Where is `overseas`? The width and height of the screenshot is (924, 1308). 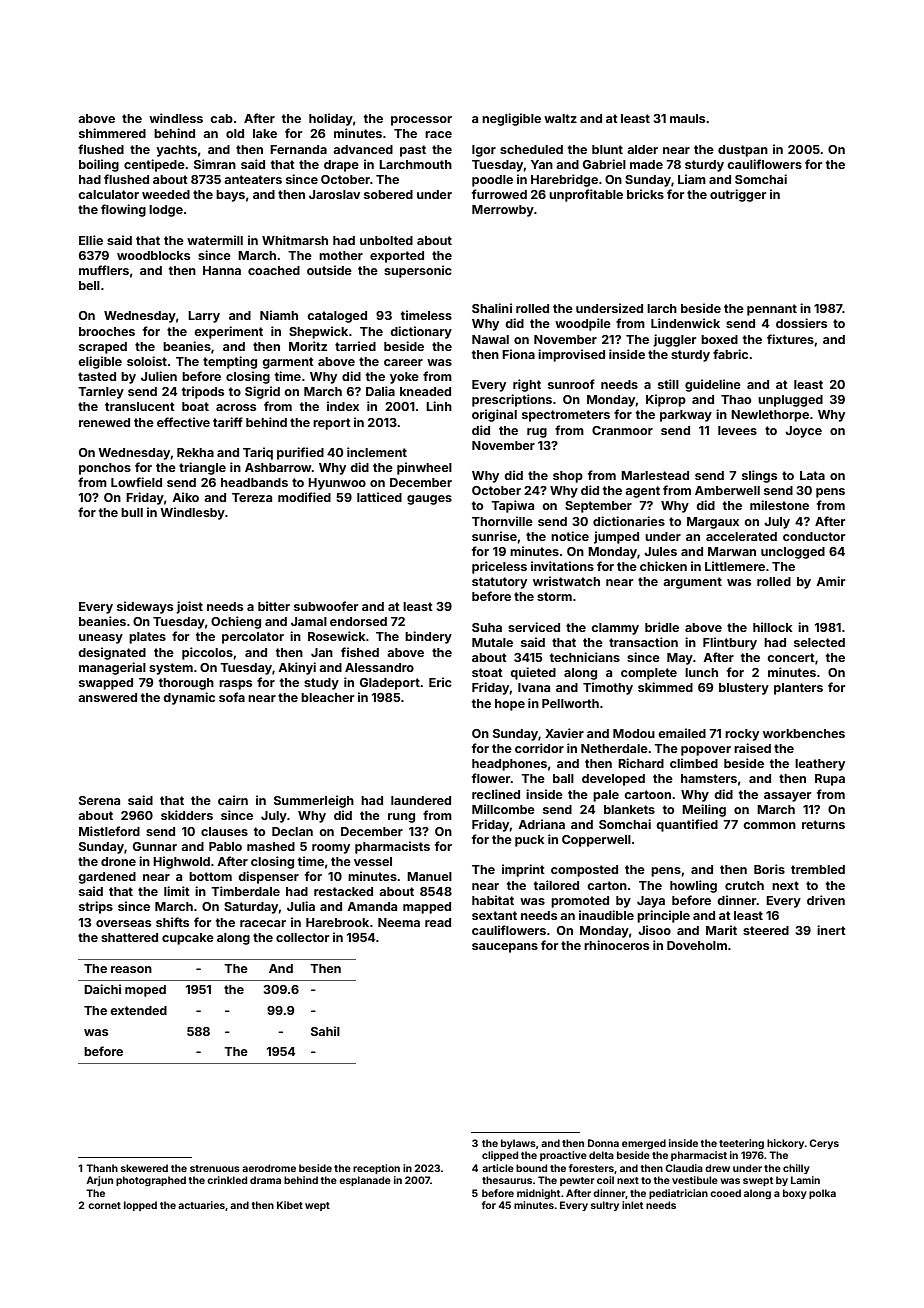
overseas is located at coordinates (123, 923).
